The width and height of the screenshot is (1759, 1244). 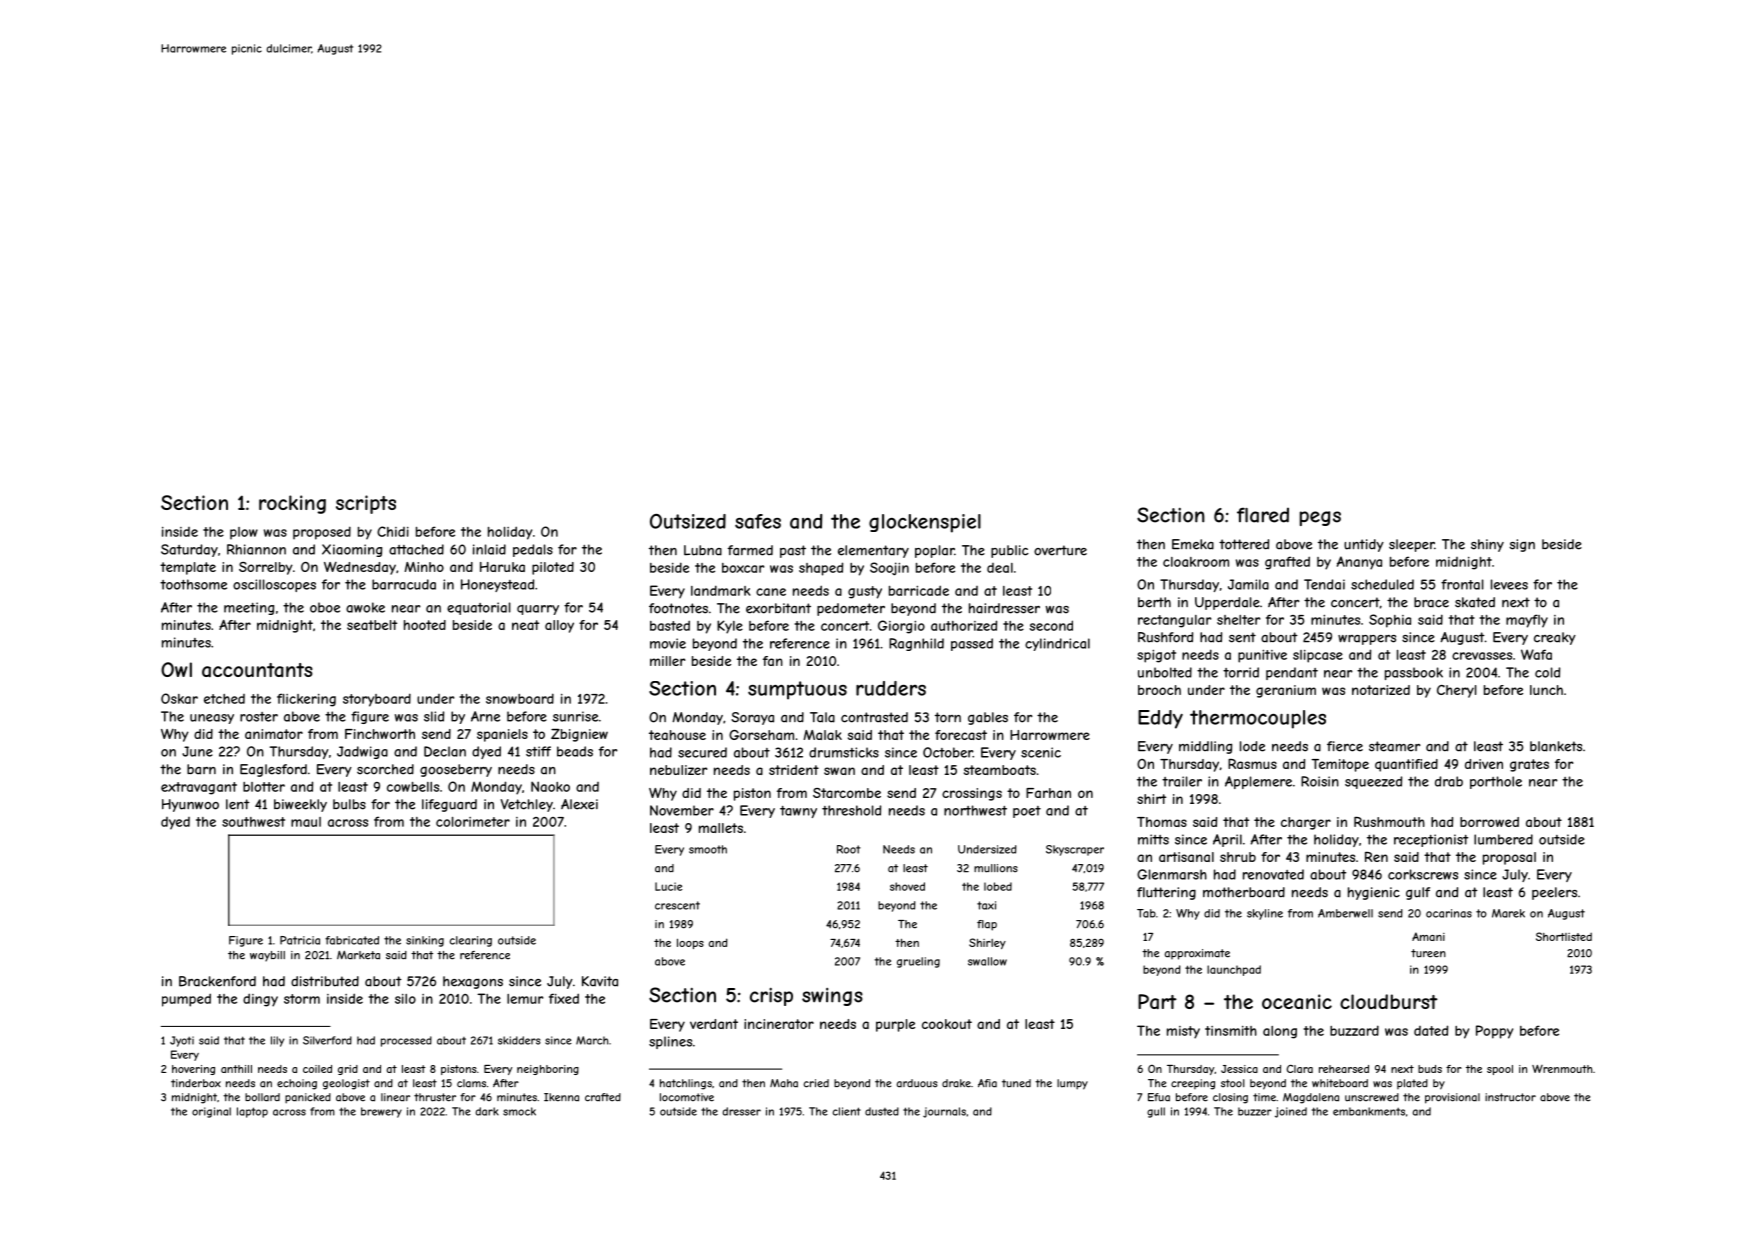 What do you see at coordinates (848, 849) in the screenshot?
I see `Root` at bounding box center [848, 849].
